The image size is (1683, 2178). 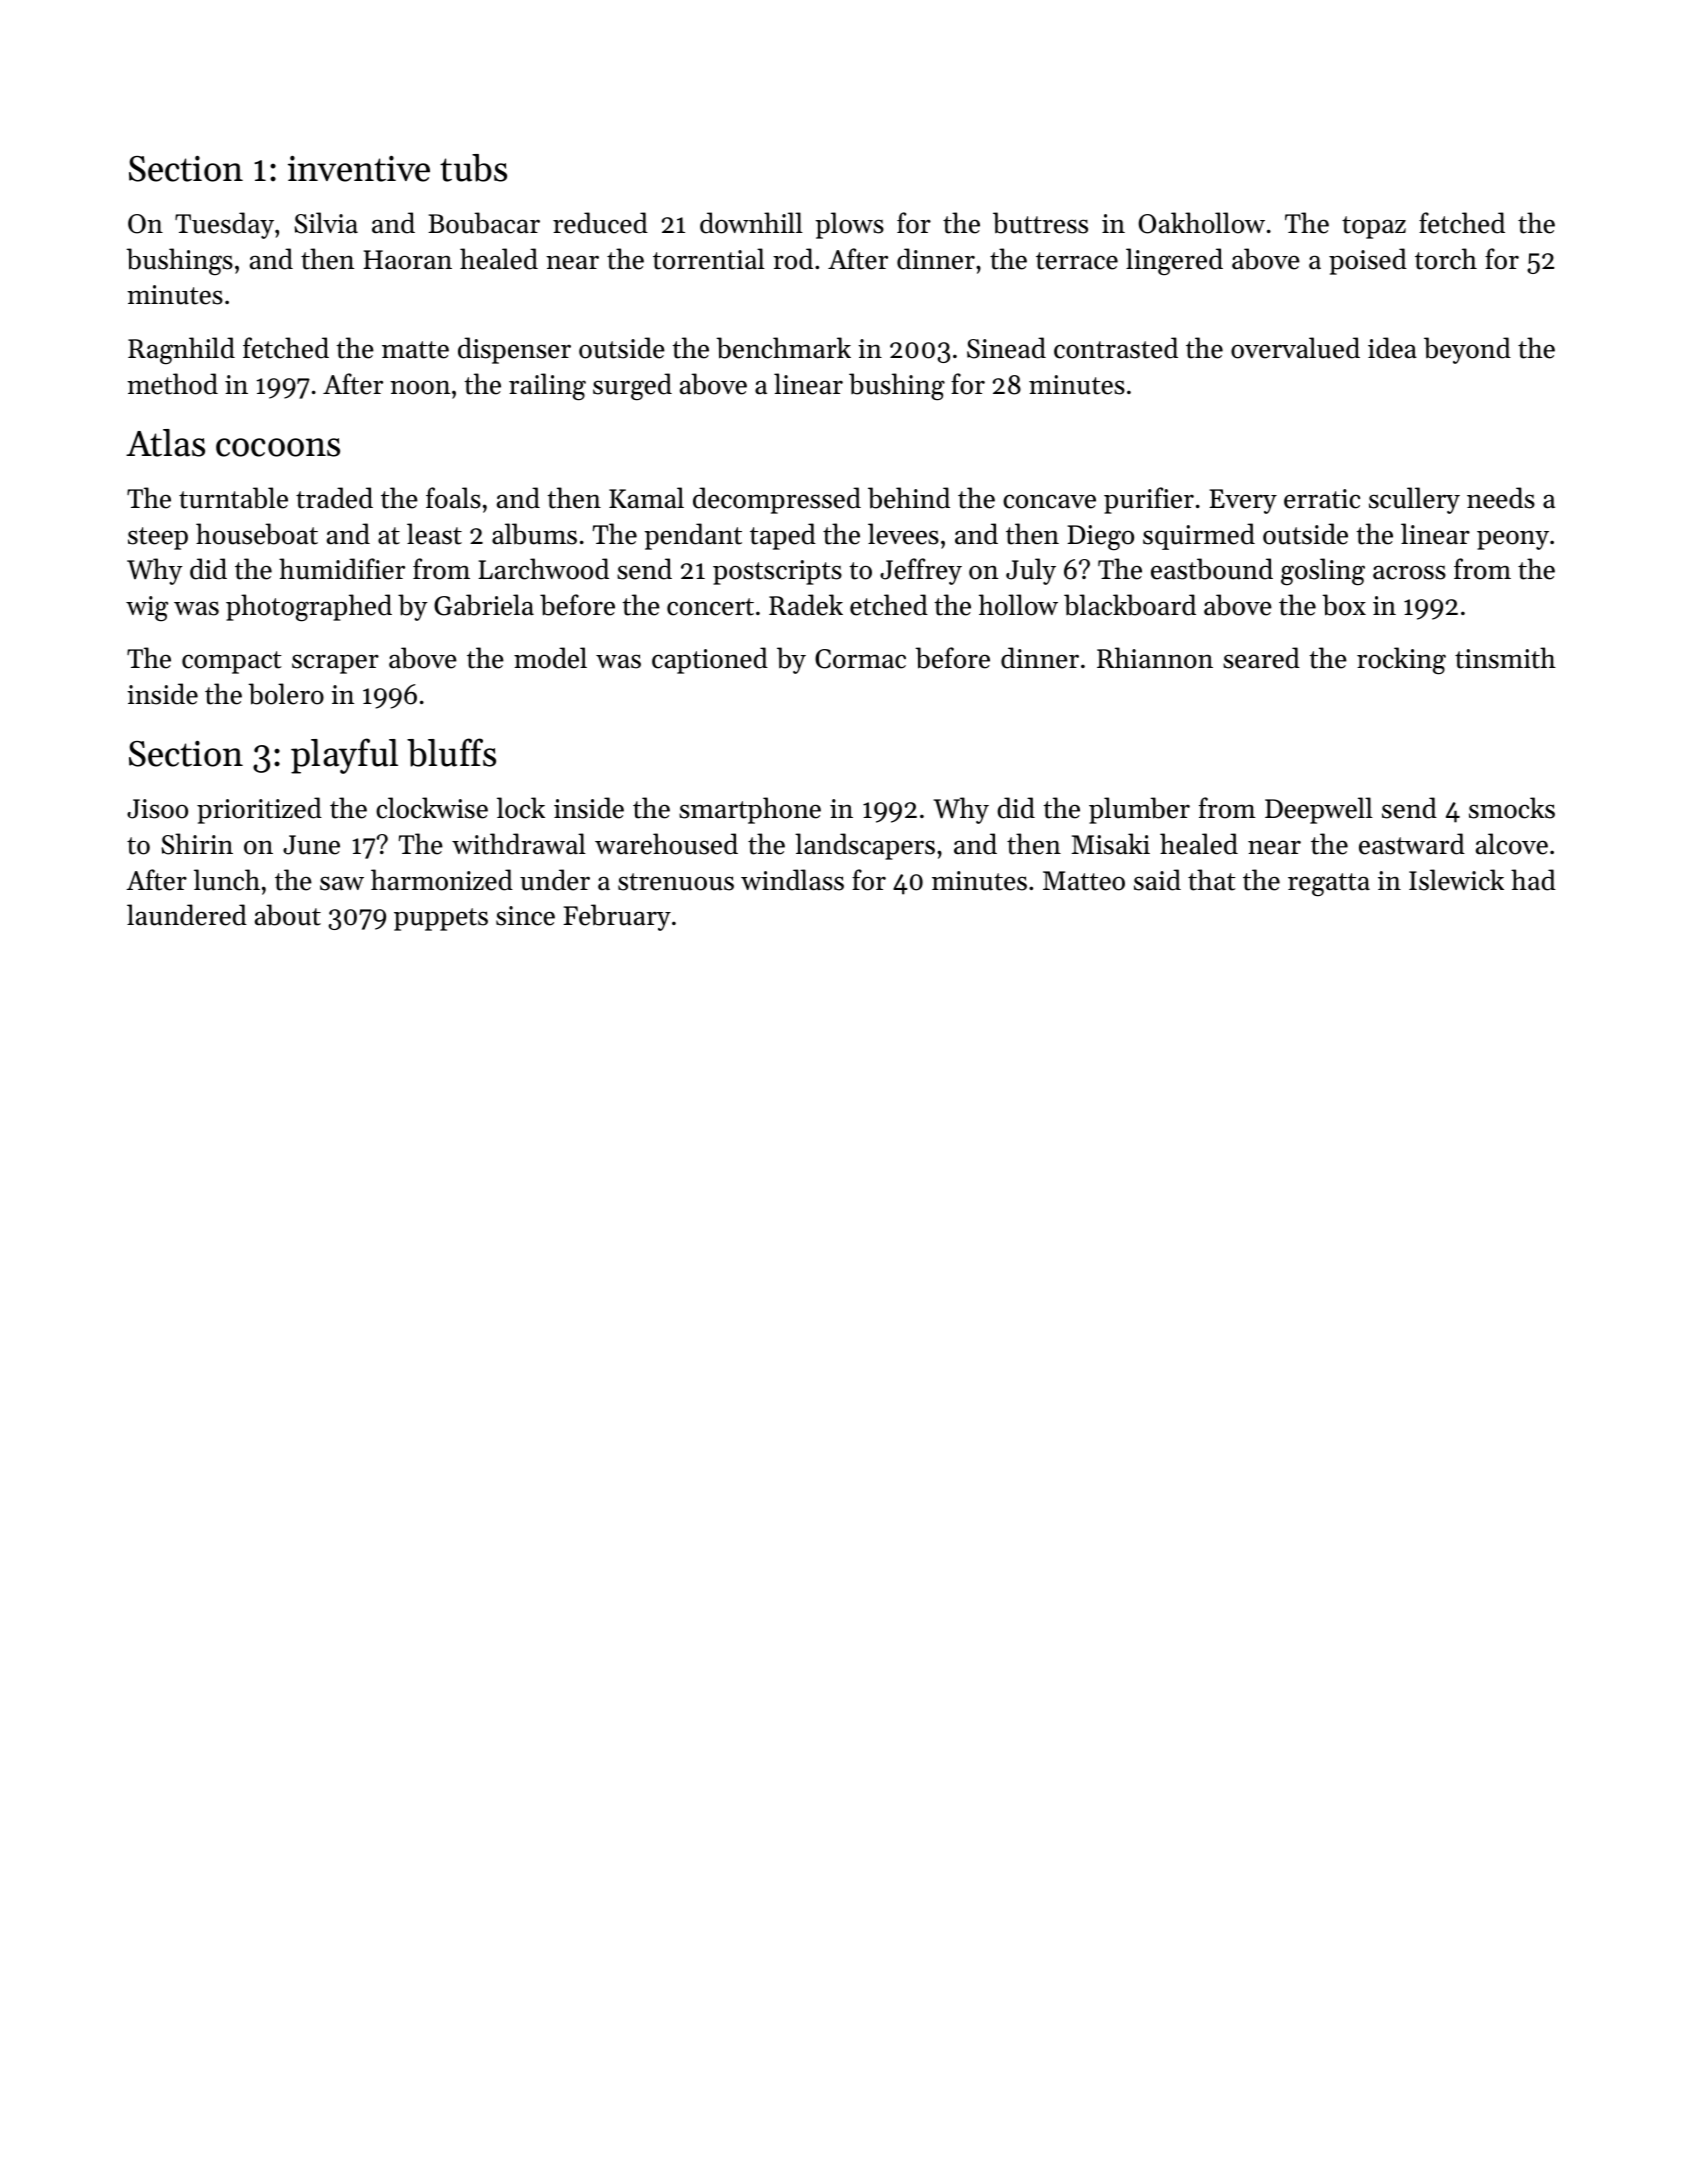 I want to click on captioned, so click(x=710, y=660).
